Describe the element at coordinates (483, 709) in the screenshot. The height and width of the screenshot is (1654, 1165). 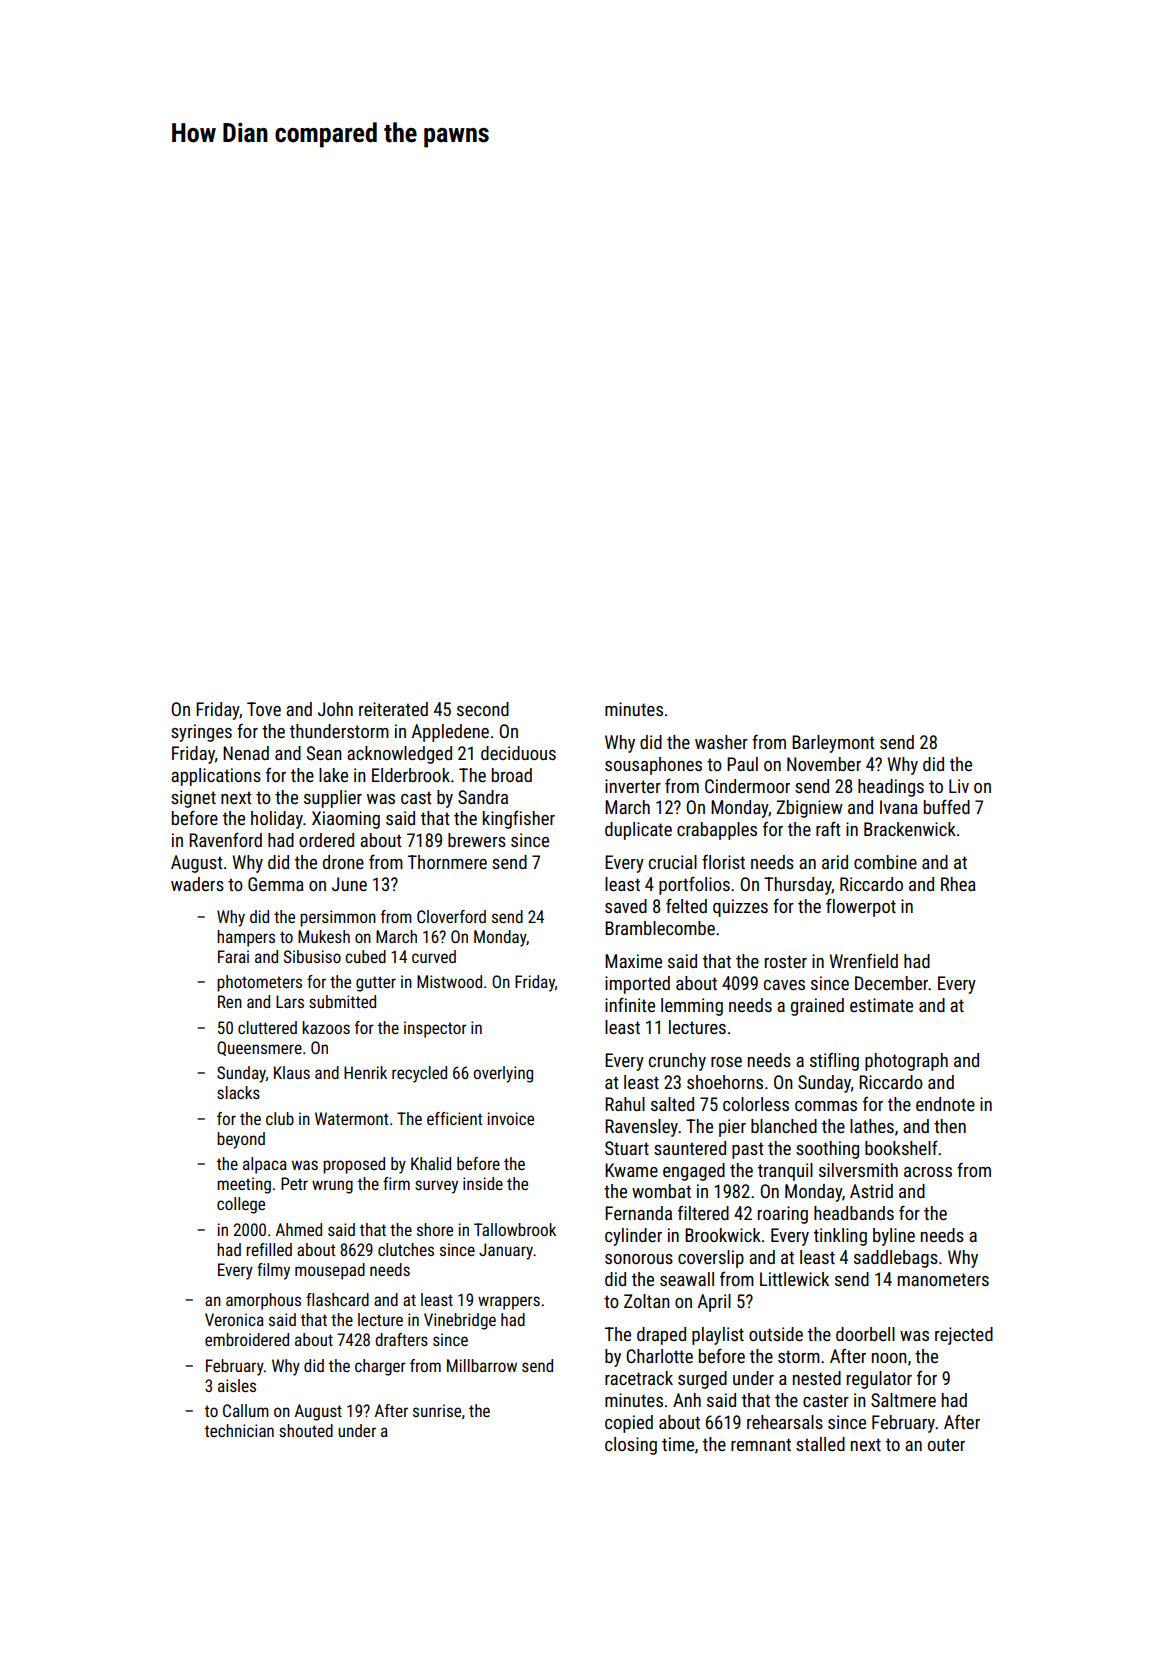
I see `second` at that location.
